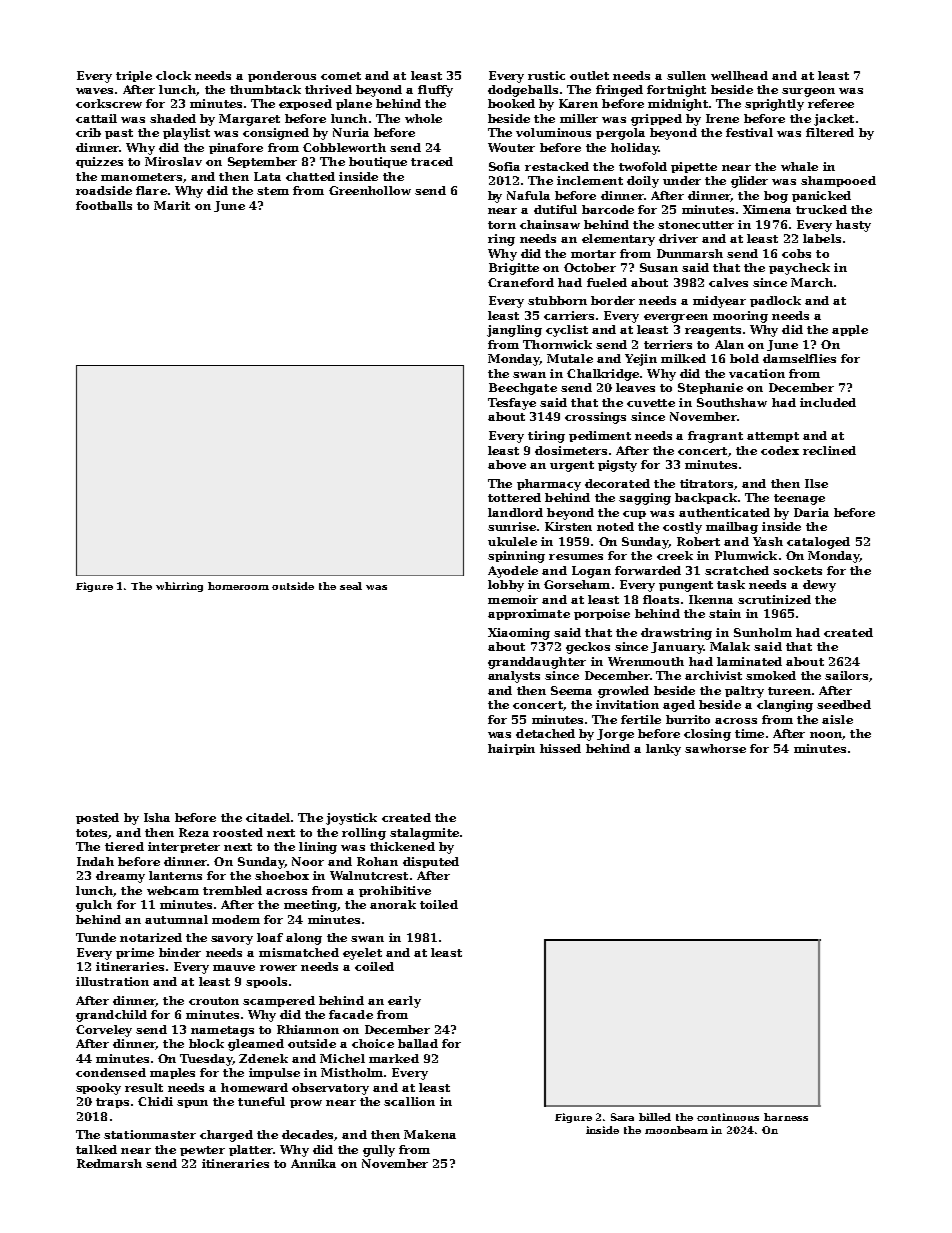 This document has width=952, height=1233. I want to click on Redmarsh, so click(109, 1163).
